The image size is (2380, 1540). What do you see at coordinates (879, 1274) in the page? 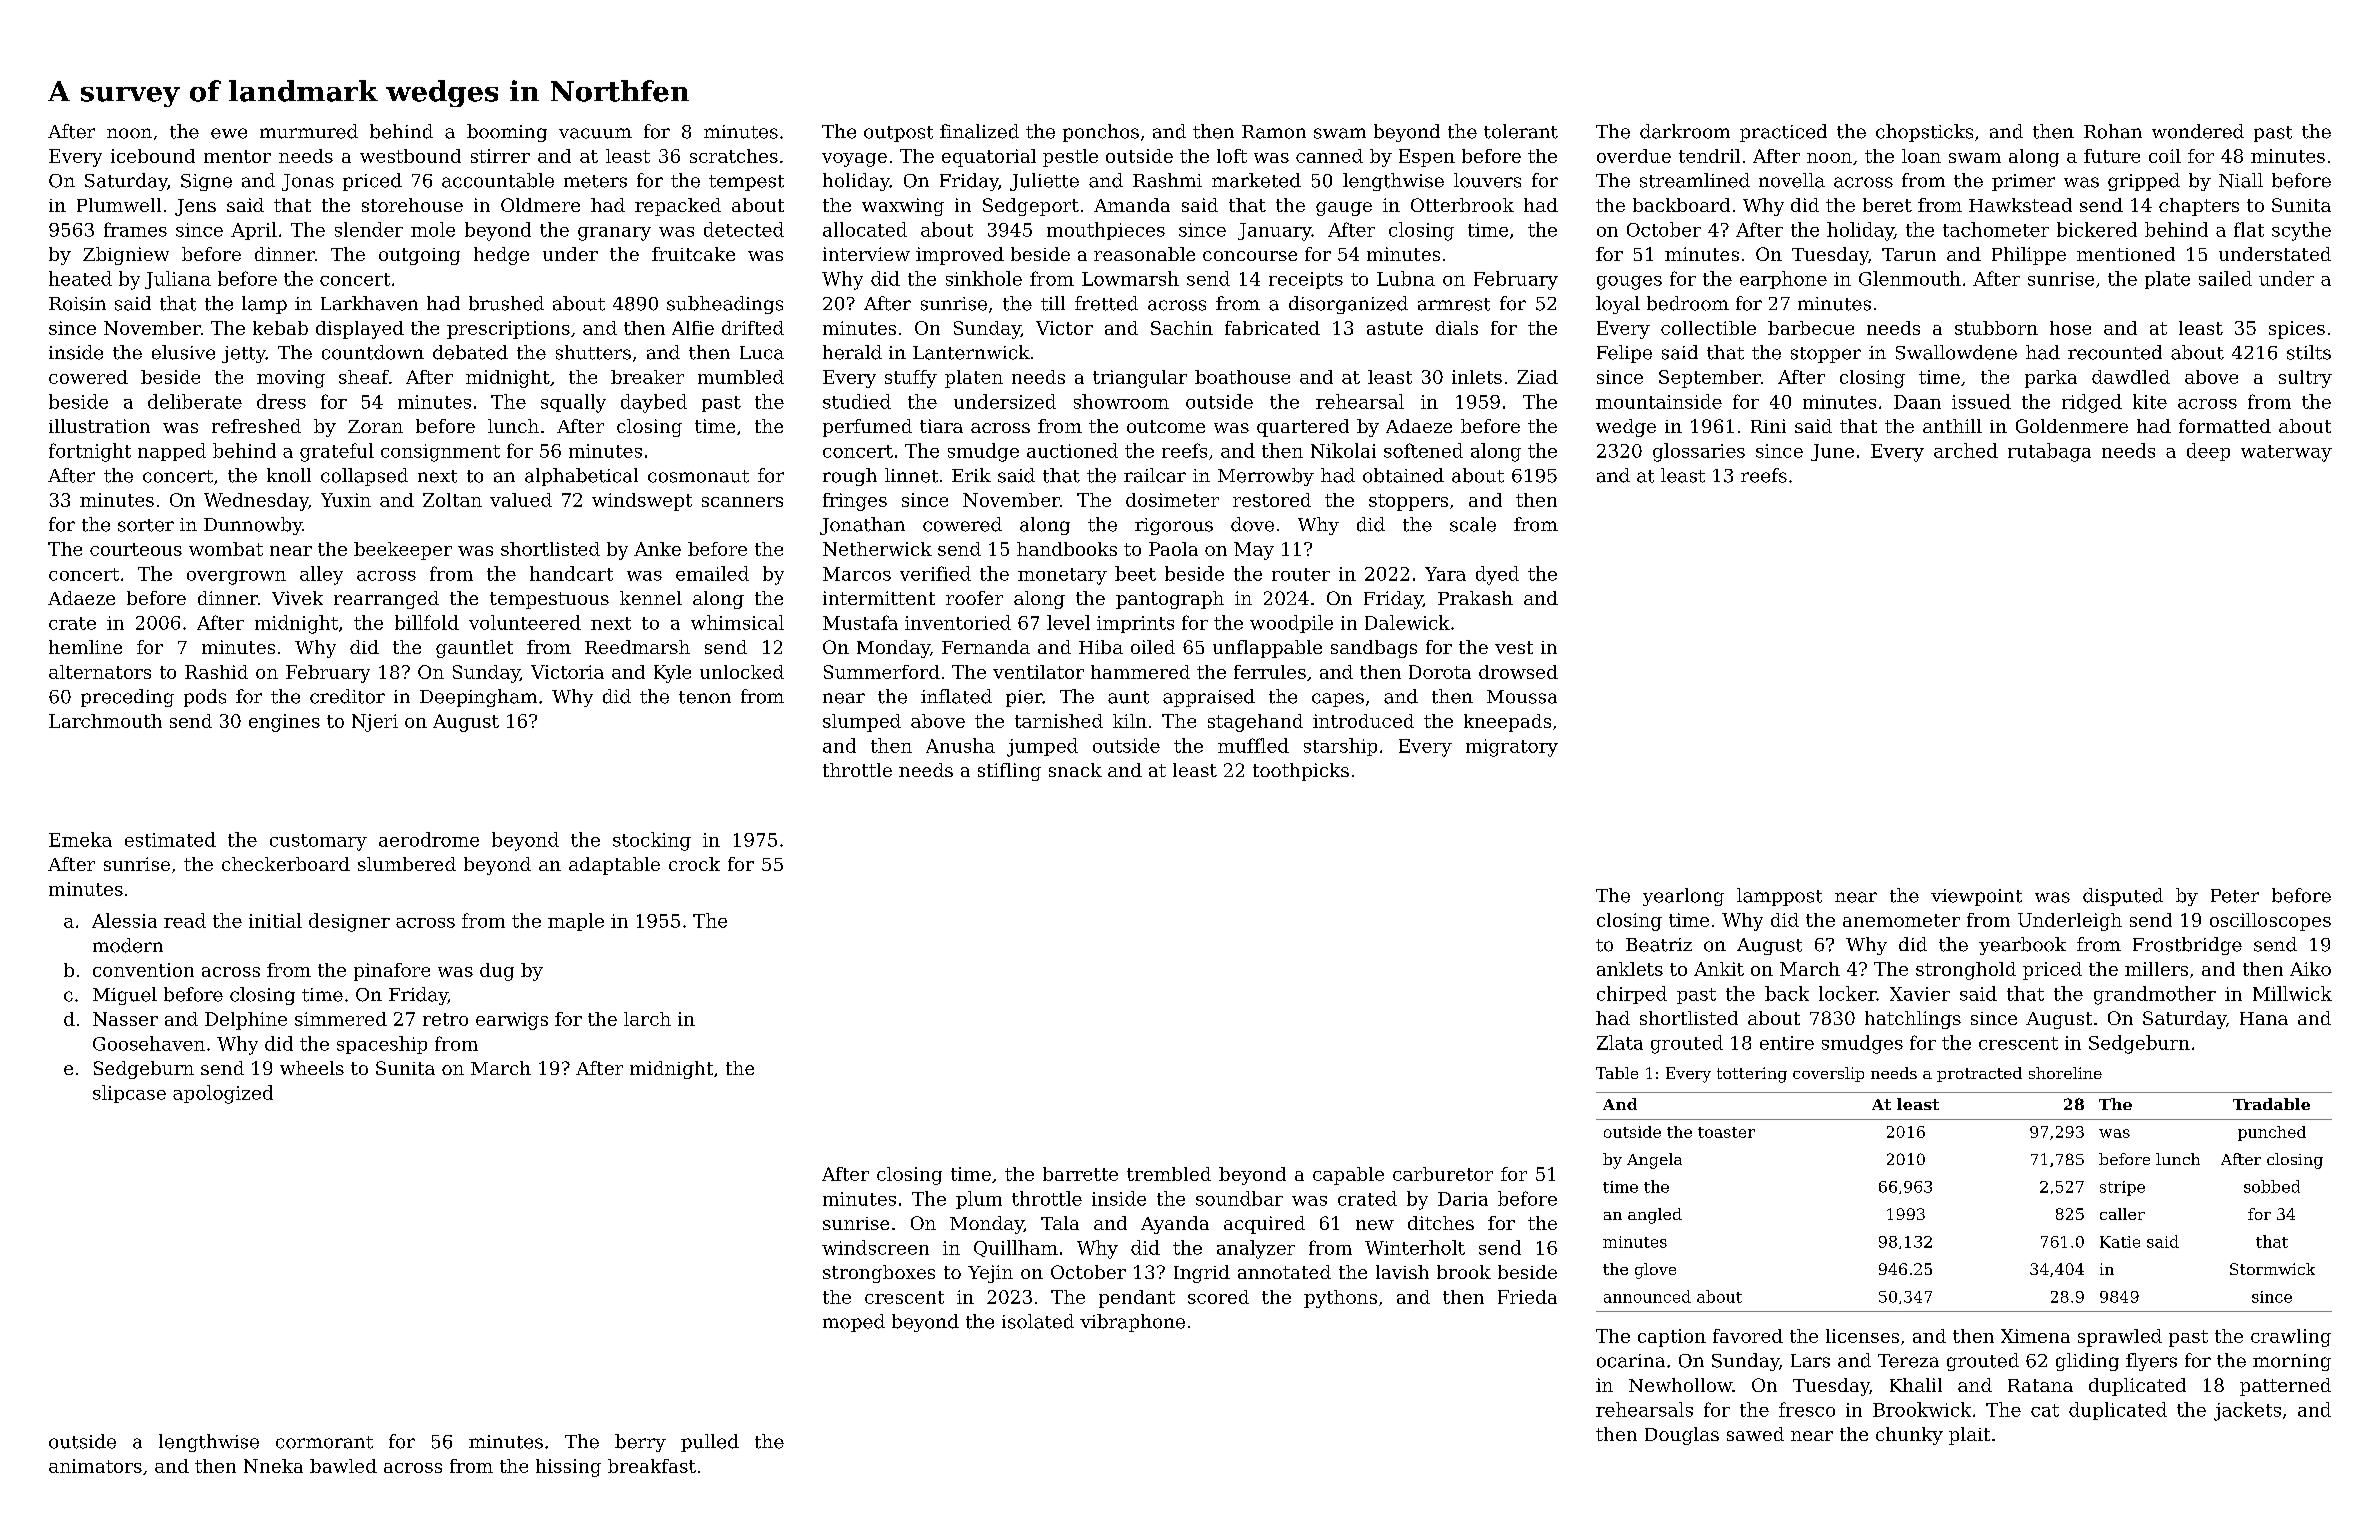
I see `strongboxes` at bounding box center [879, 1274].
